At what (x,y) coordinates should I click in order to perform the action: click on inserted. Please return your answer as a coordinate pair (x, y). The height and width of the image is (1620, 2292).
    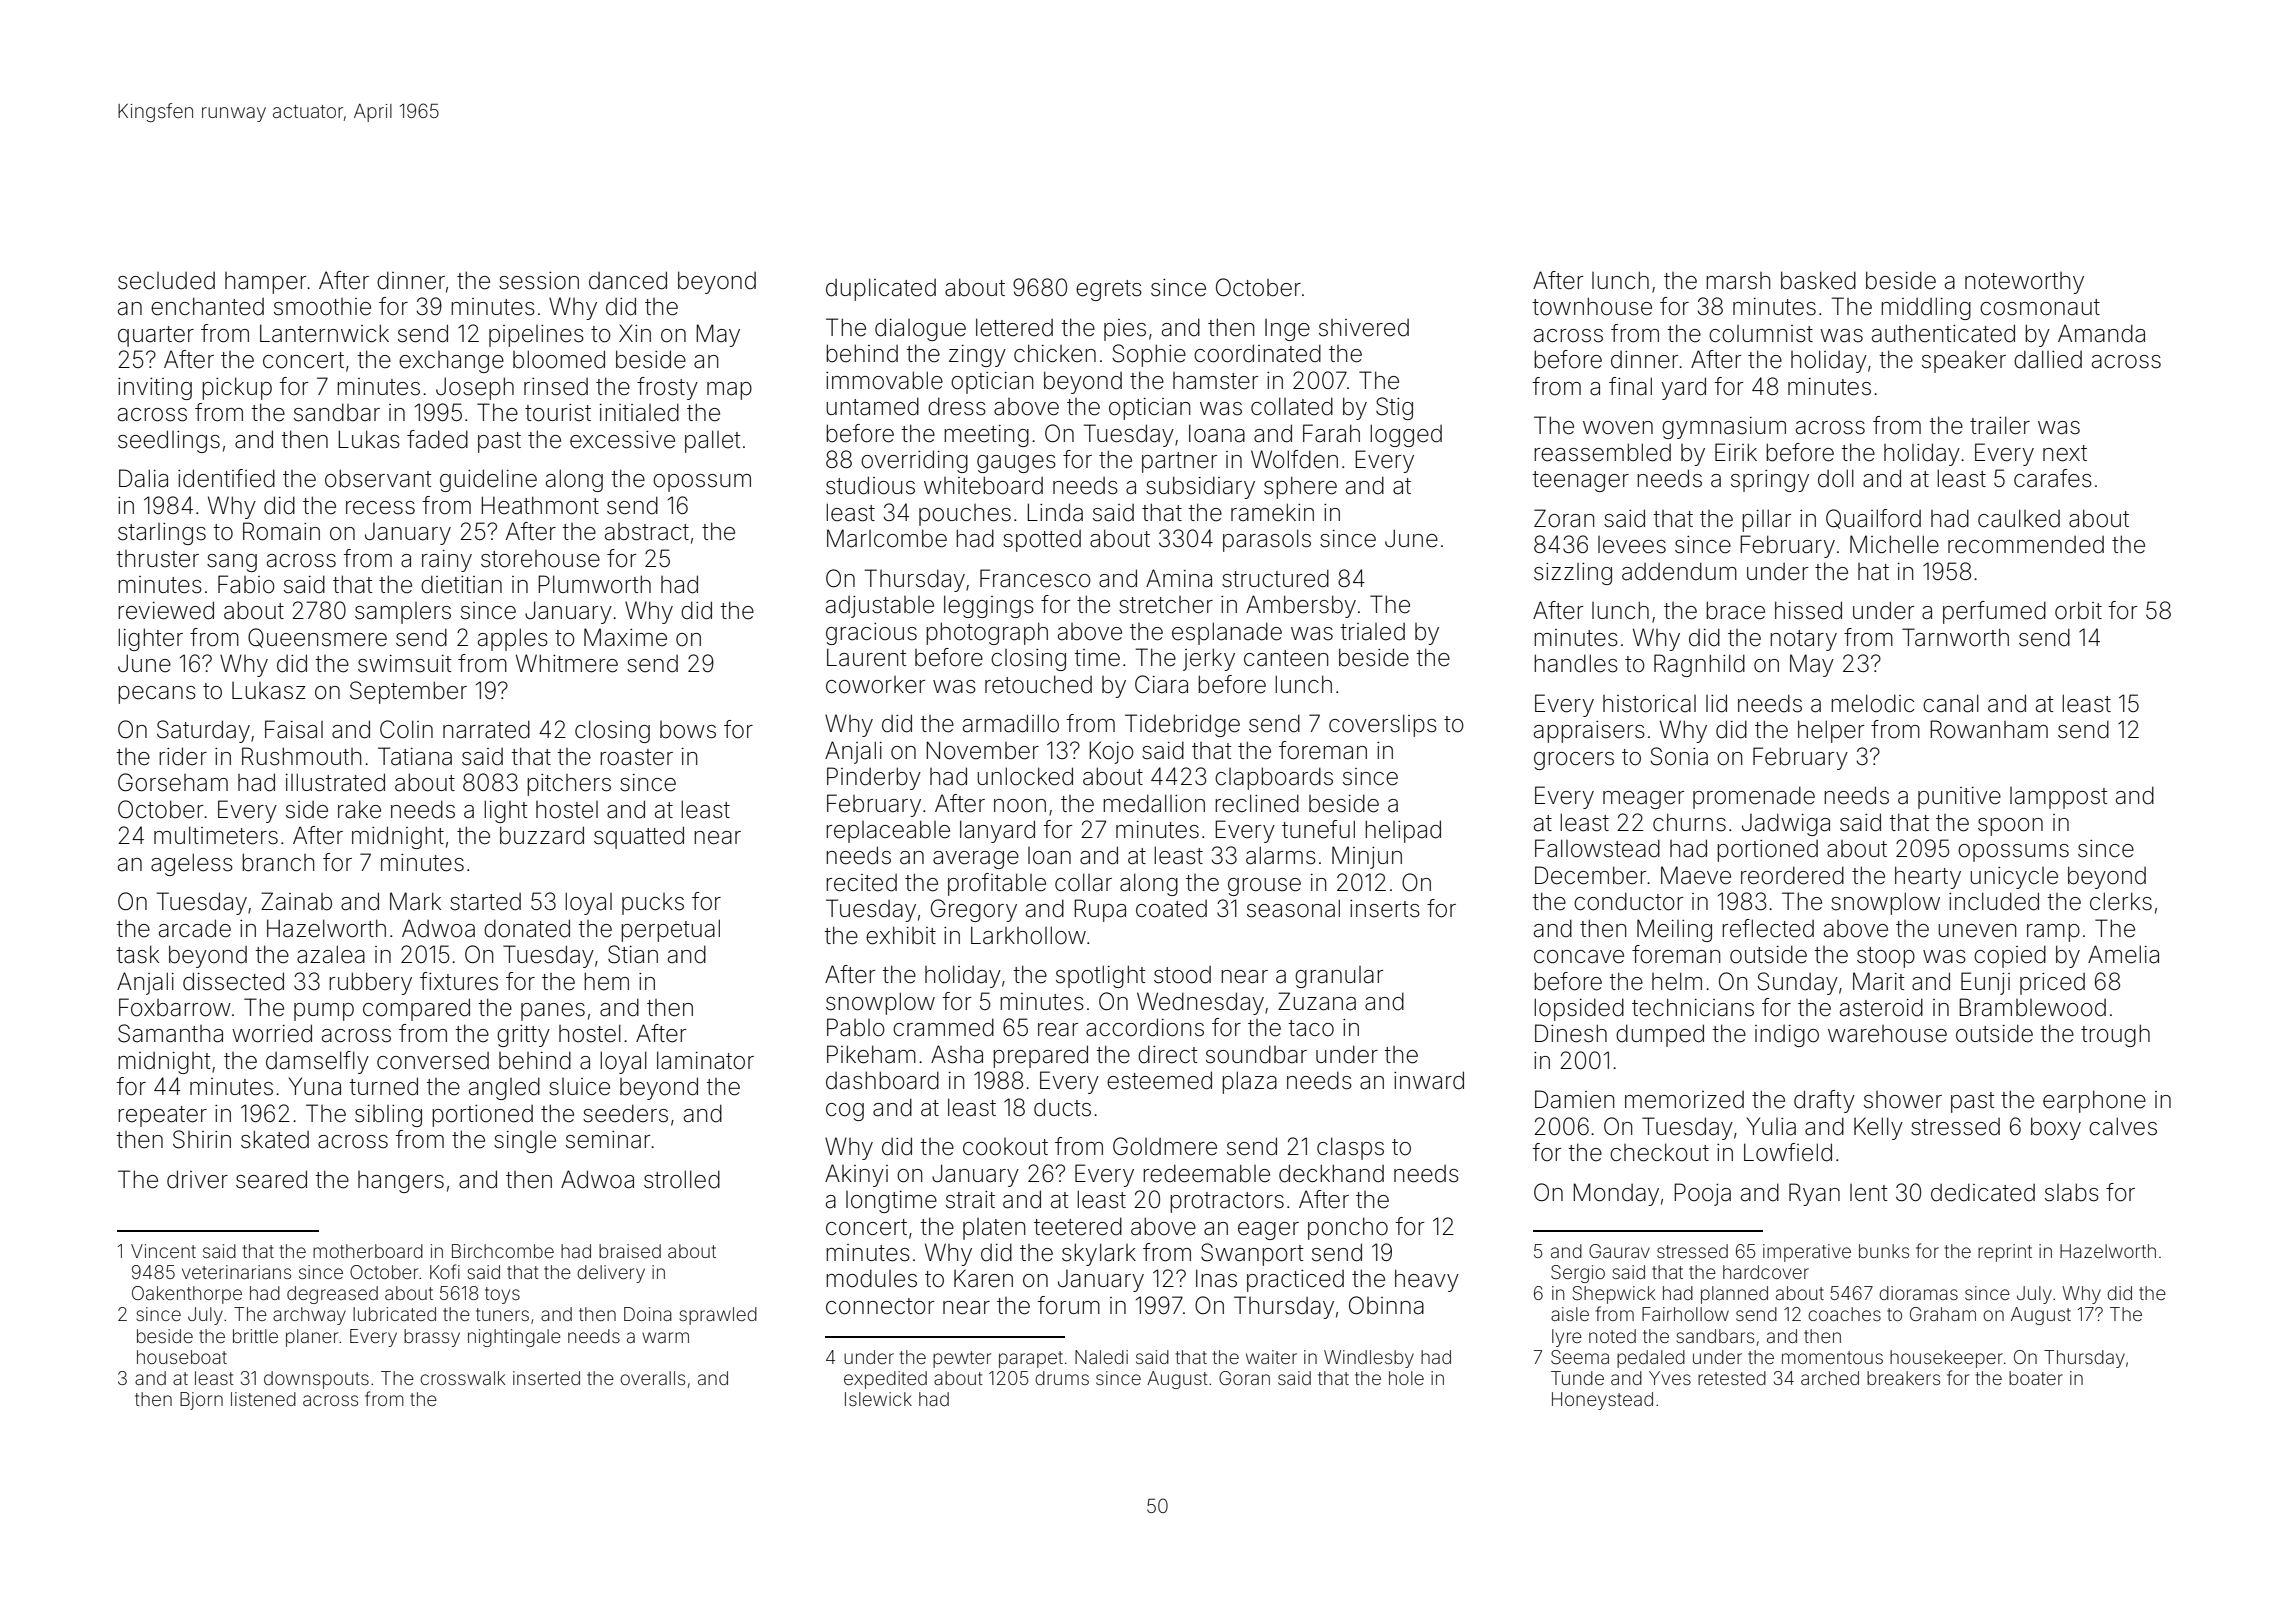
    Looking at the image, I should click on (546, 1378).
